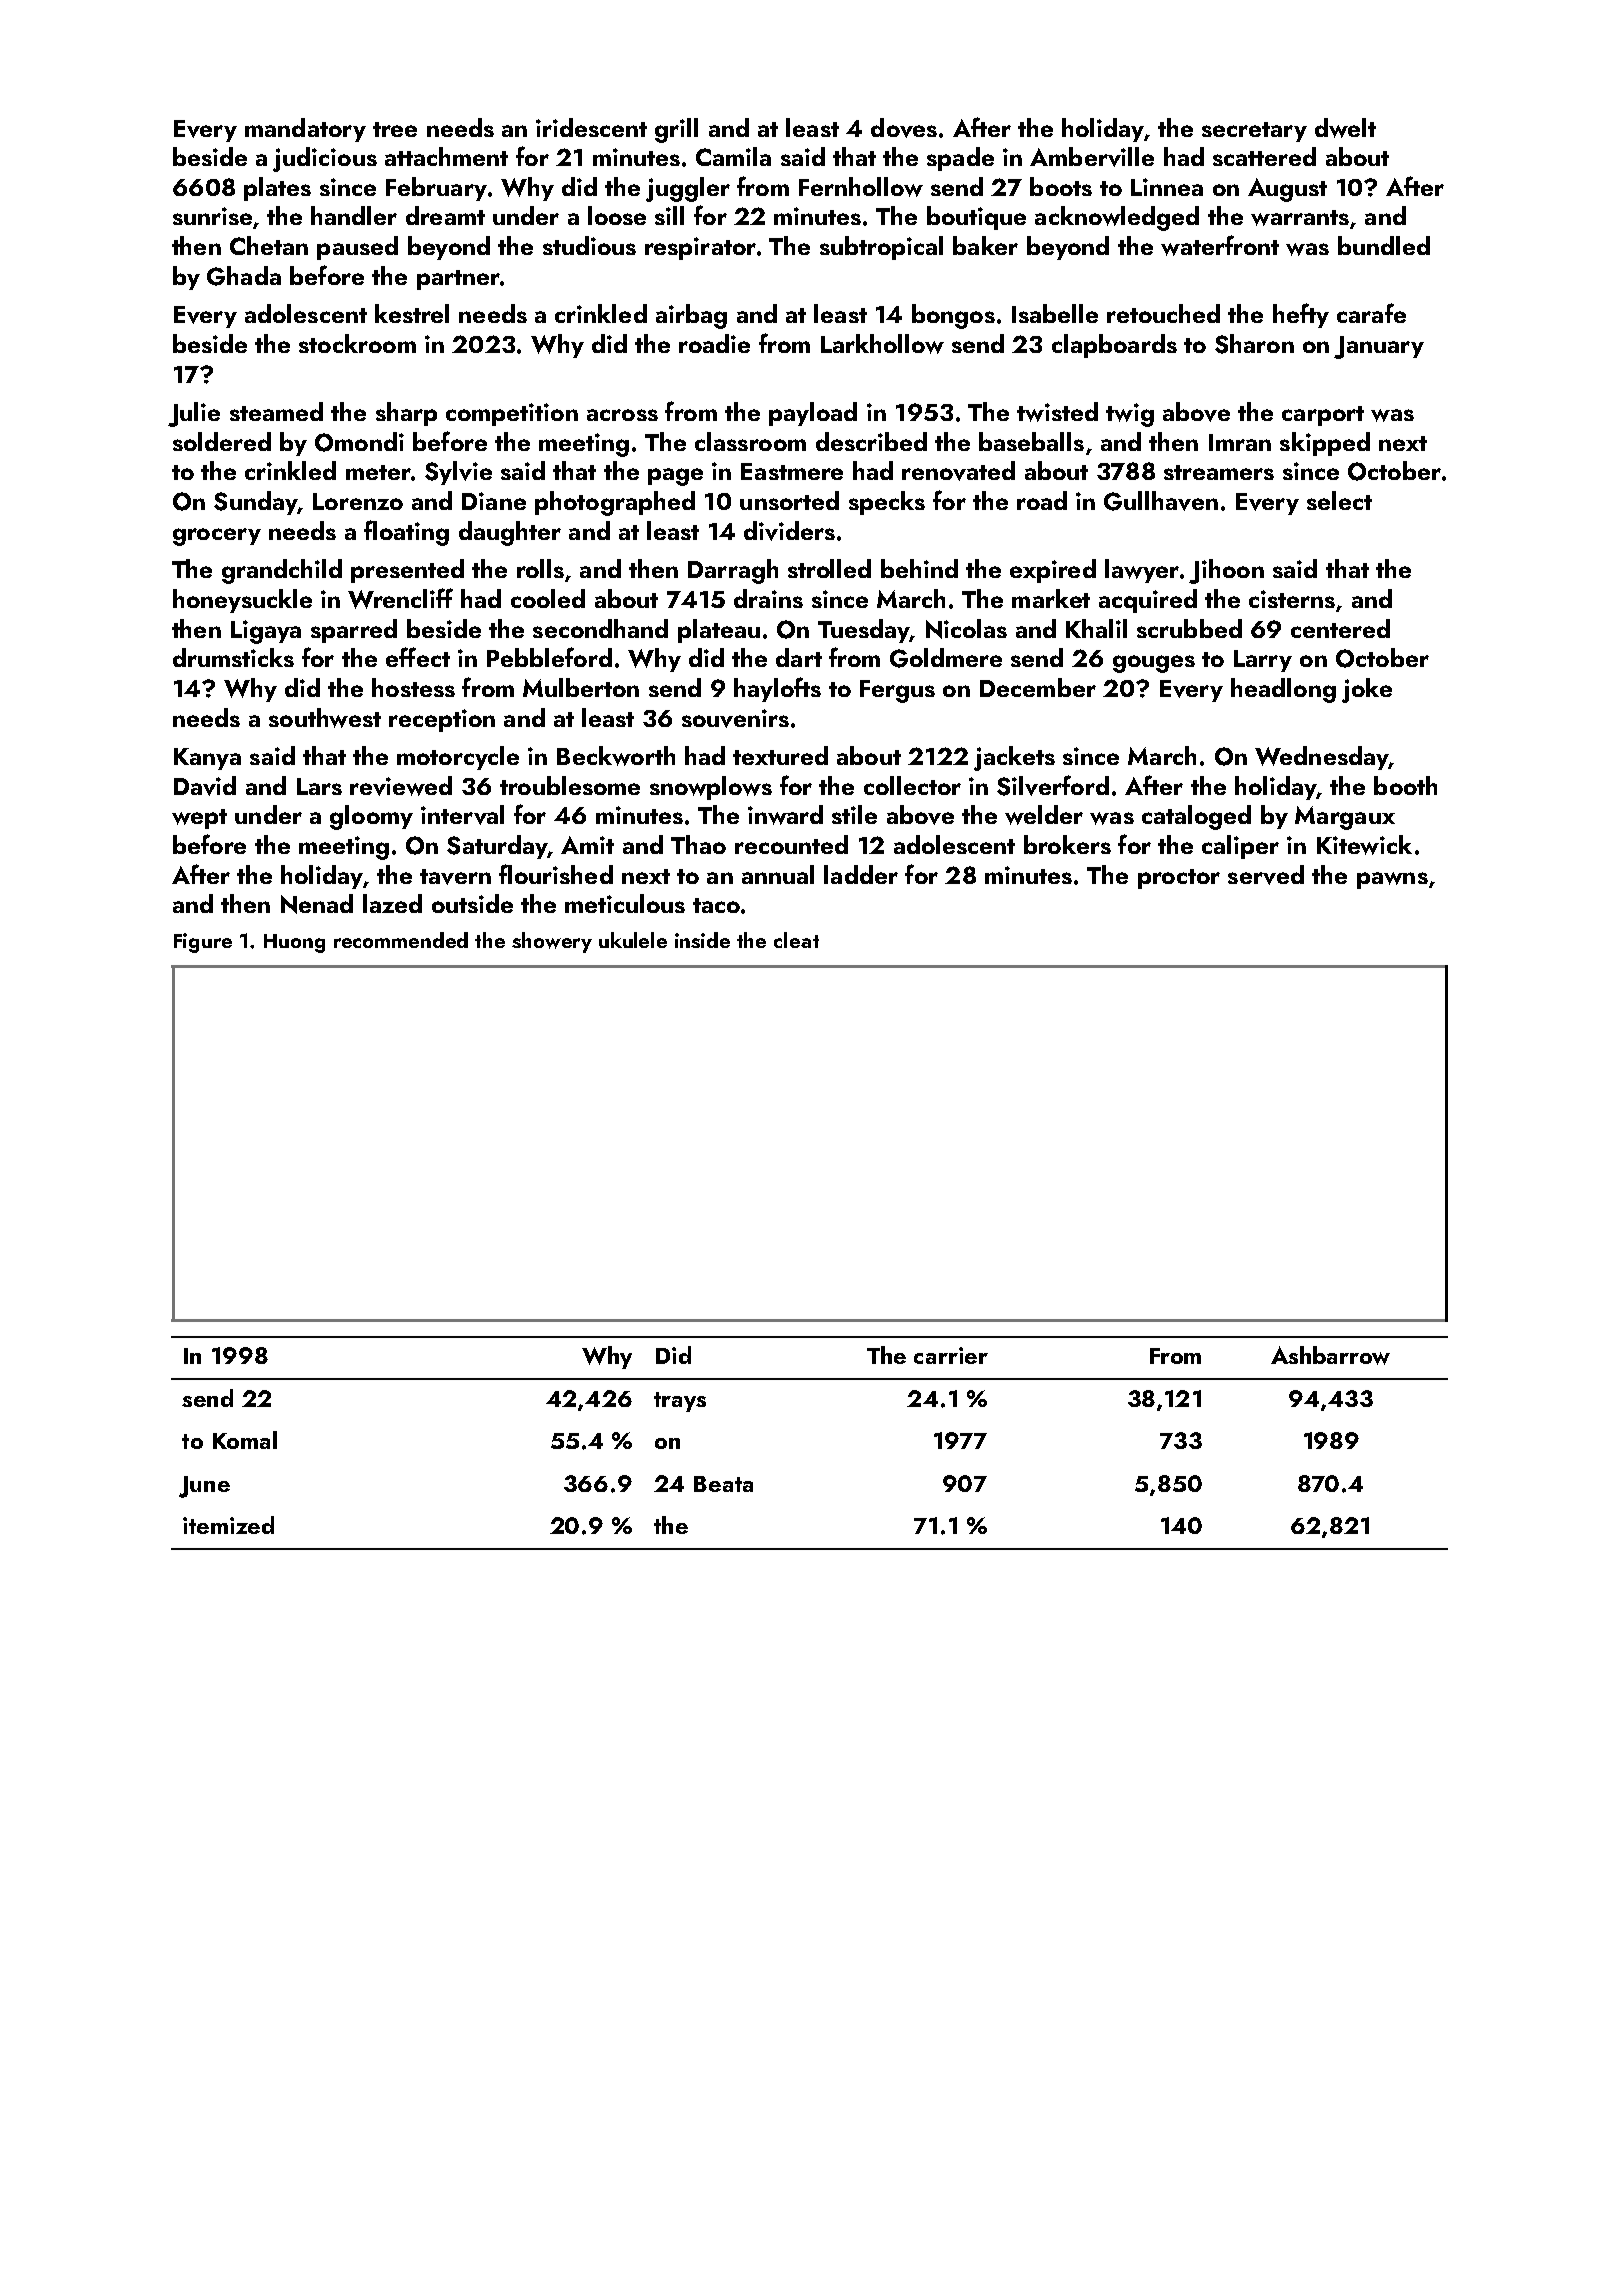  I want to click on Linnea, so click(1167, 187).
